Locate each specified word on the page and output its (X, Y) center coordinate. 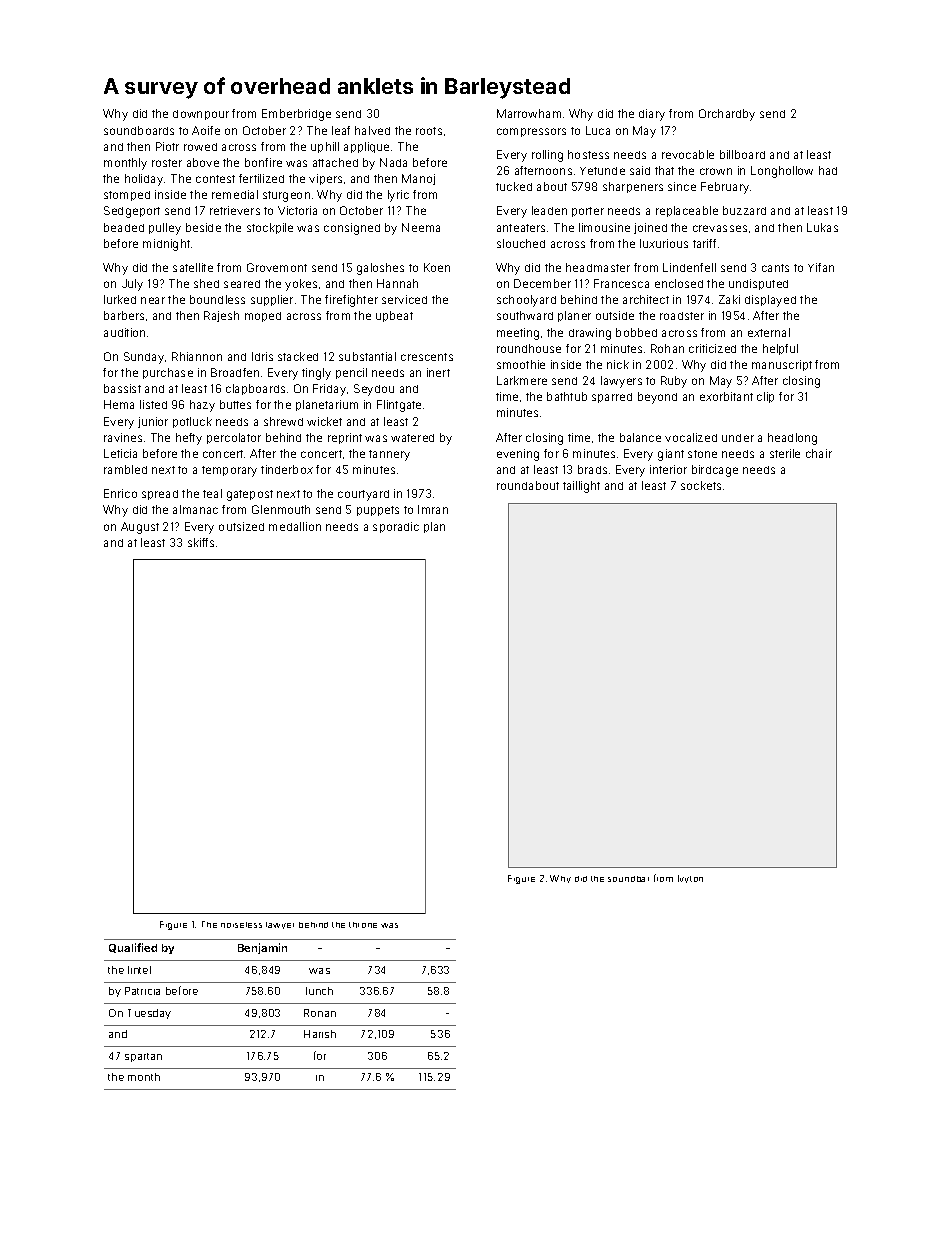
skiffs (201, 542)
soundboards (139, 130)
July (132, 285)
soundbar (628, 879)
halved (372, 130)
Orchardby (727, 115)
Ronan (320, 1013)
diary (652, 115)
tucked (514, 186)
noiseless (241, 925)
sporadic (396, 527)
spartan (143, 1057)
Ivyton (690, 879)
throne (363, 925)
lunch (319, 991)
